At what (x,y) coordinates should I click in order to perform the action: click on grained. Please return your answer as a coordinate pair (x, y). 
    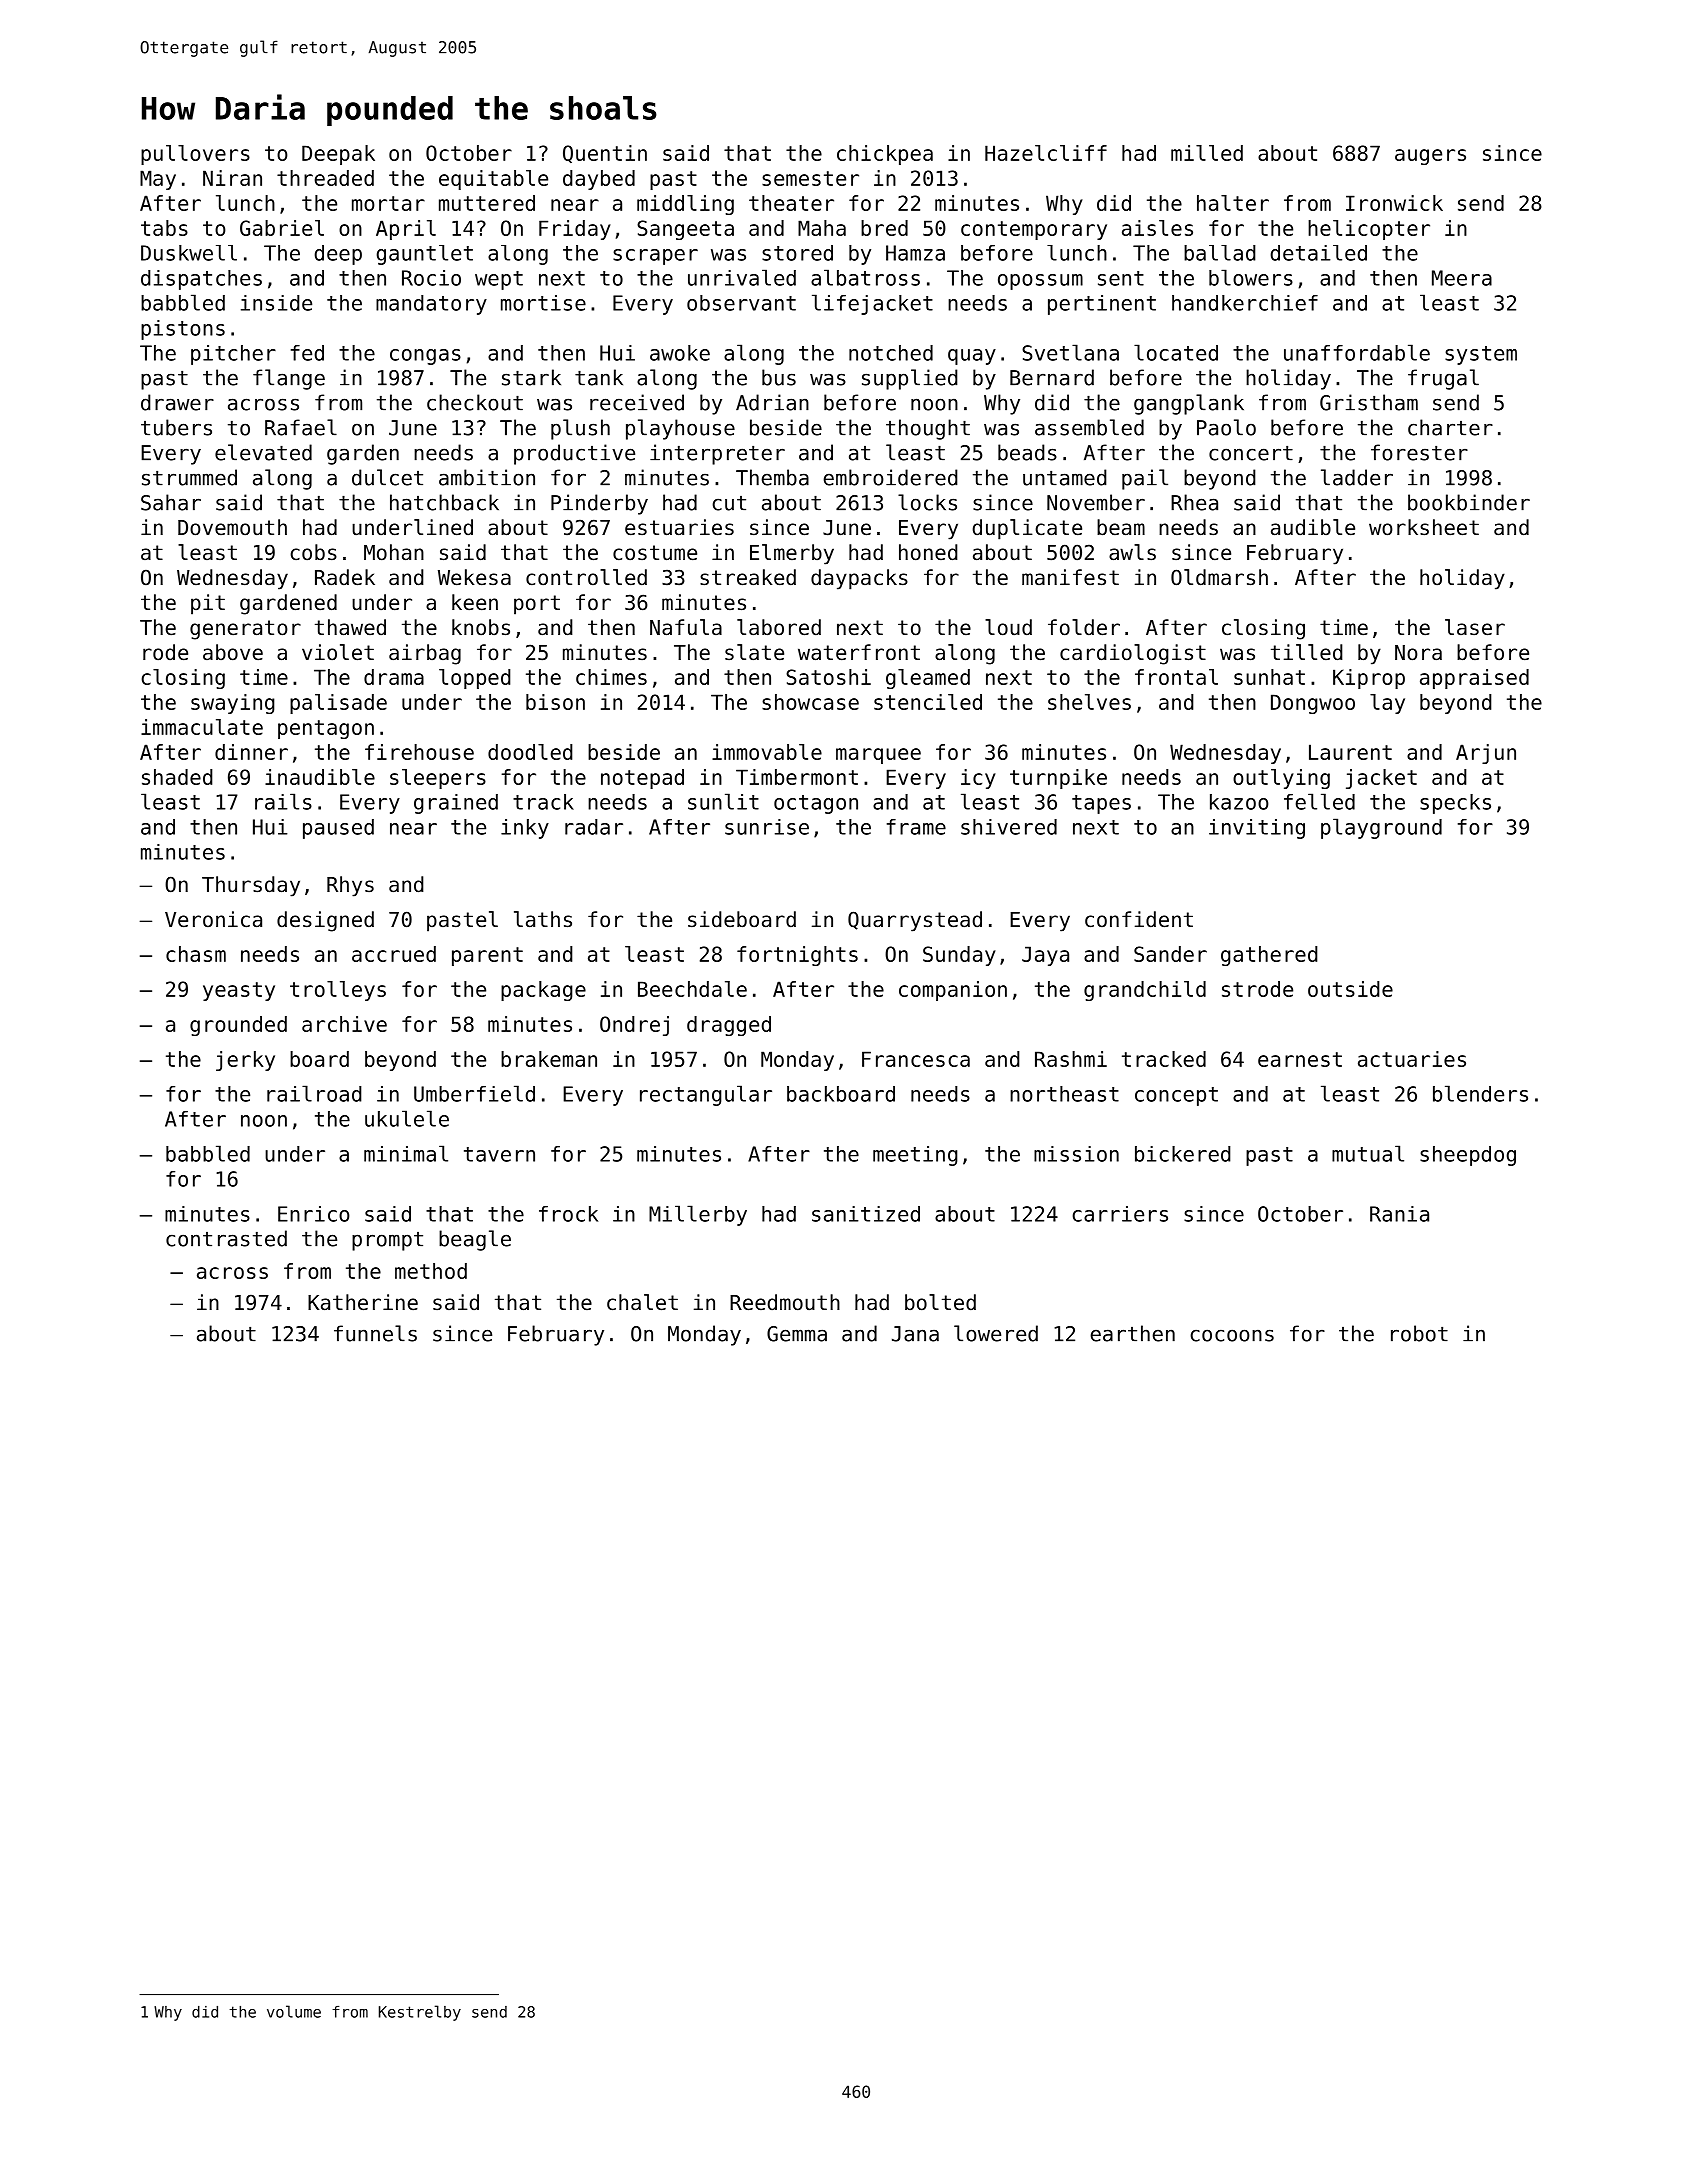
    Looking at the image, I should click on (456, 804).
